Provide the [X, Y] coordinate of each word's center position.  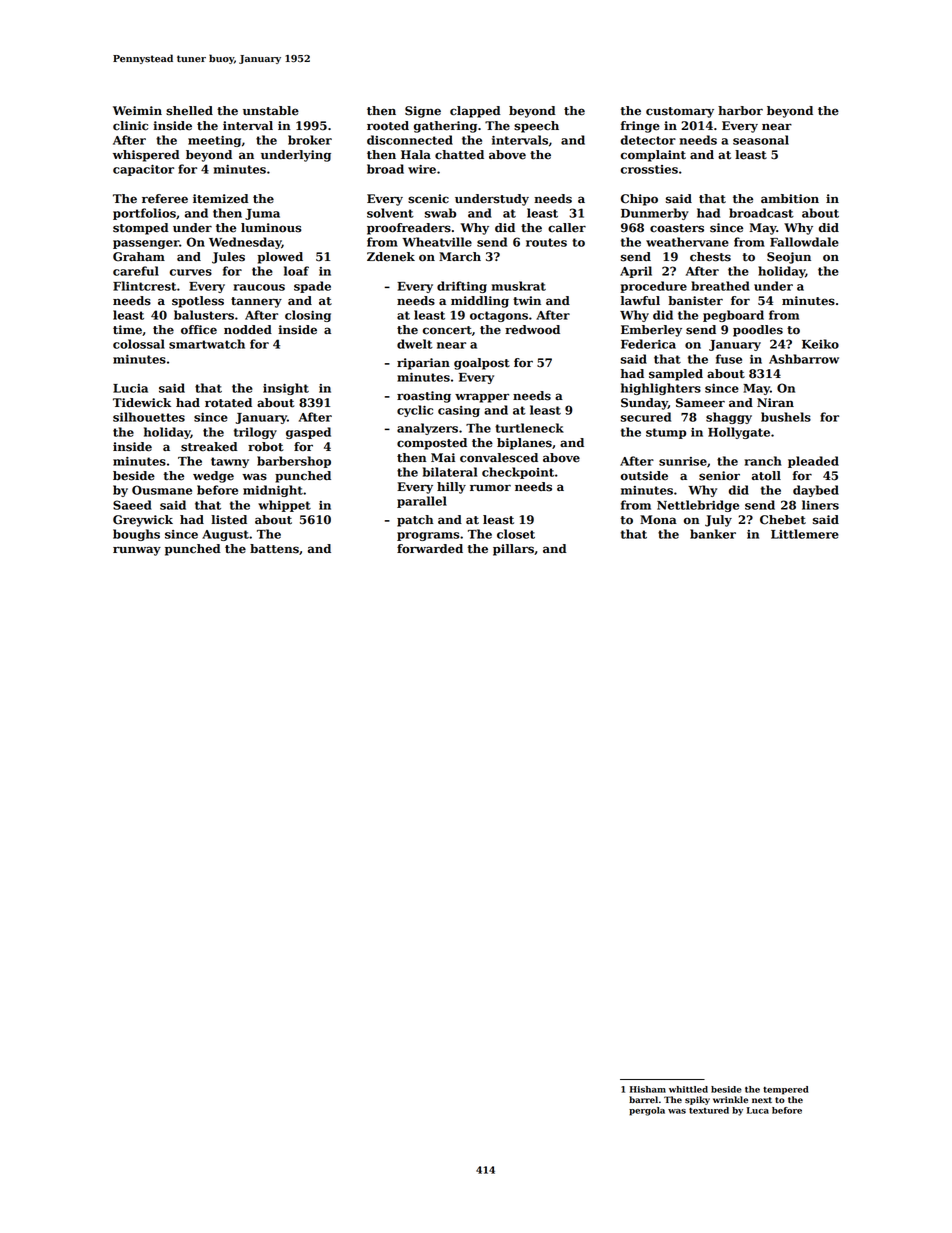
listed [229, 520]
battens [274, 549]
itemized [221, 199]
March [460, 257]
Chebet [783, 520]
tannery [256, 302]
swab [440, 213]
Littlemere [805, 534]
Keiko [820, 344]
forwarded [430, 549]
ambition [790, 199]
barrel [643, 1100]
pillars [513, 550]
